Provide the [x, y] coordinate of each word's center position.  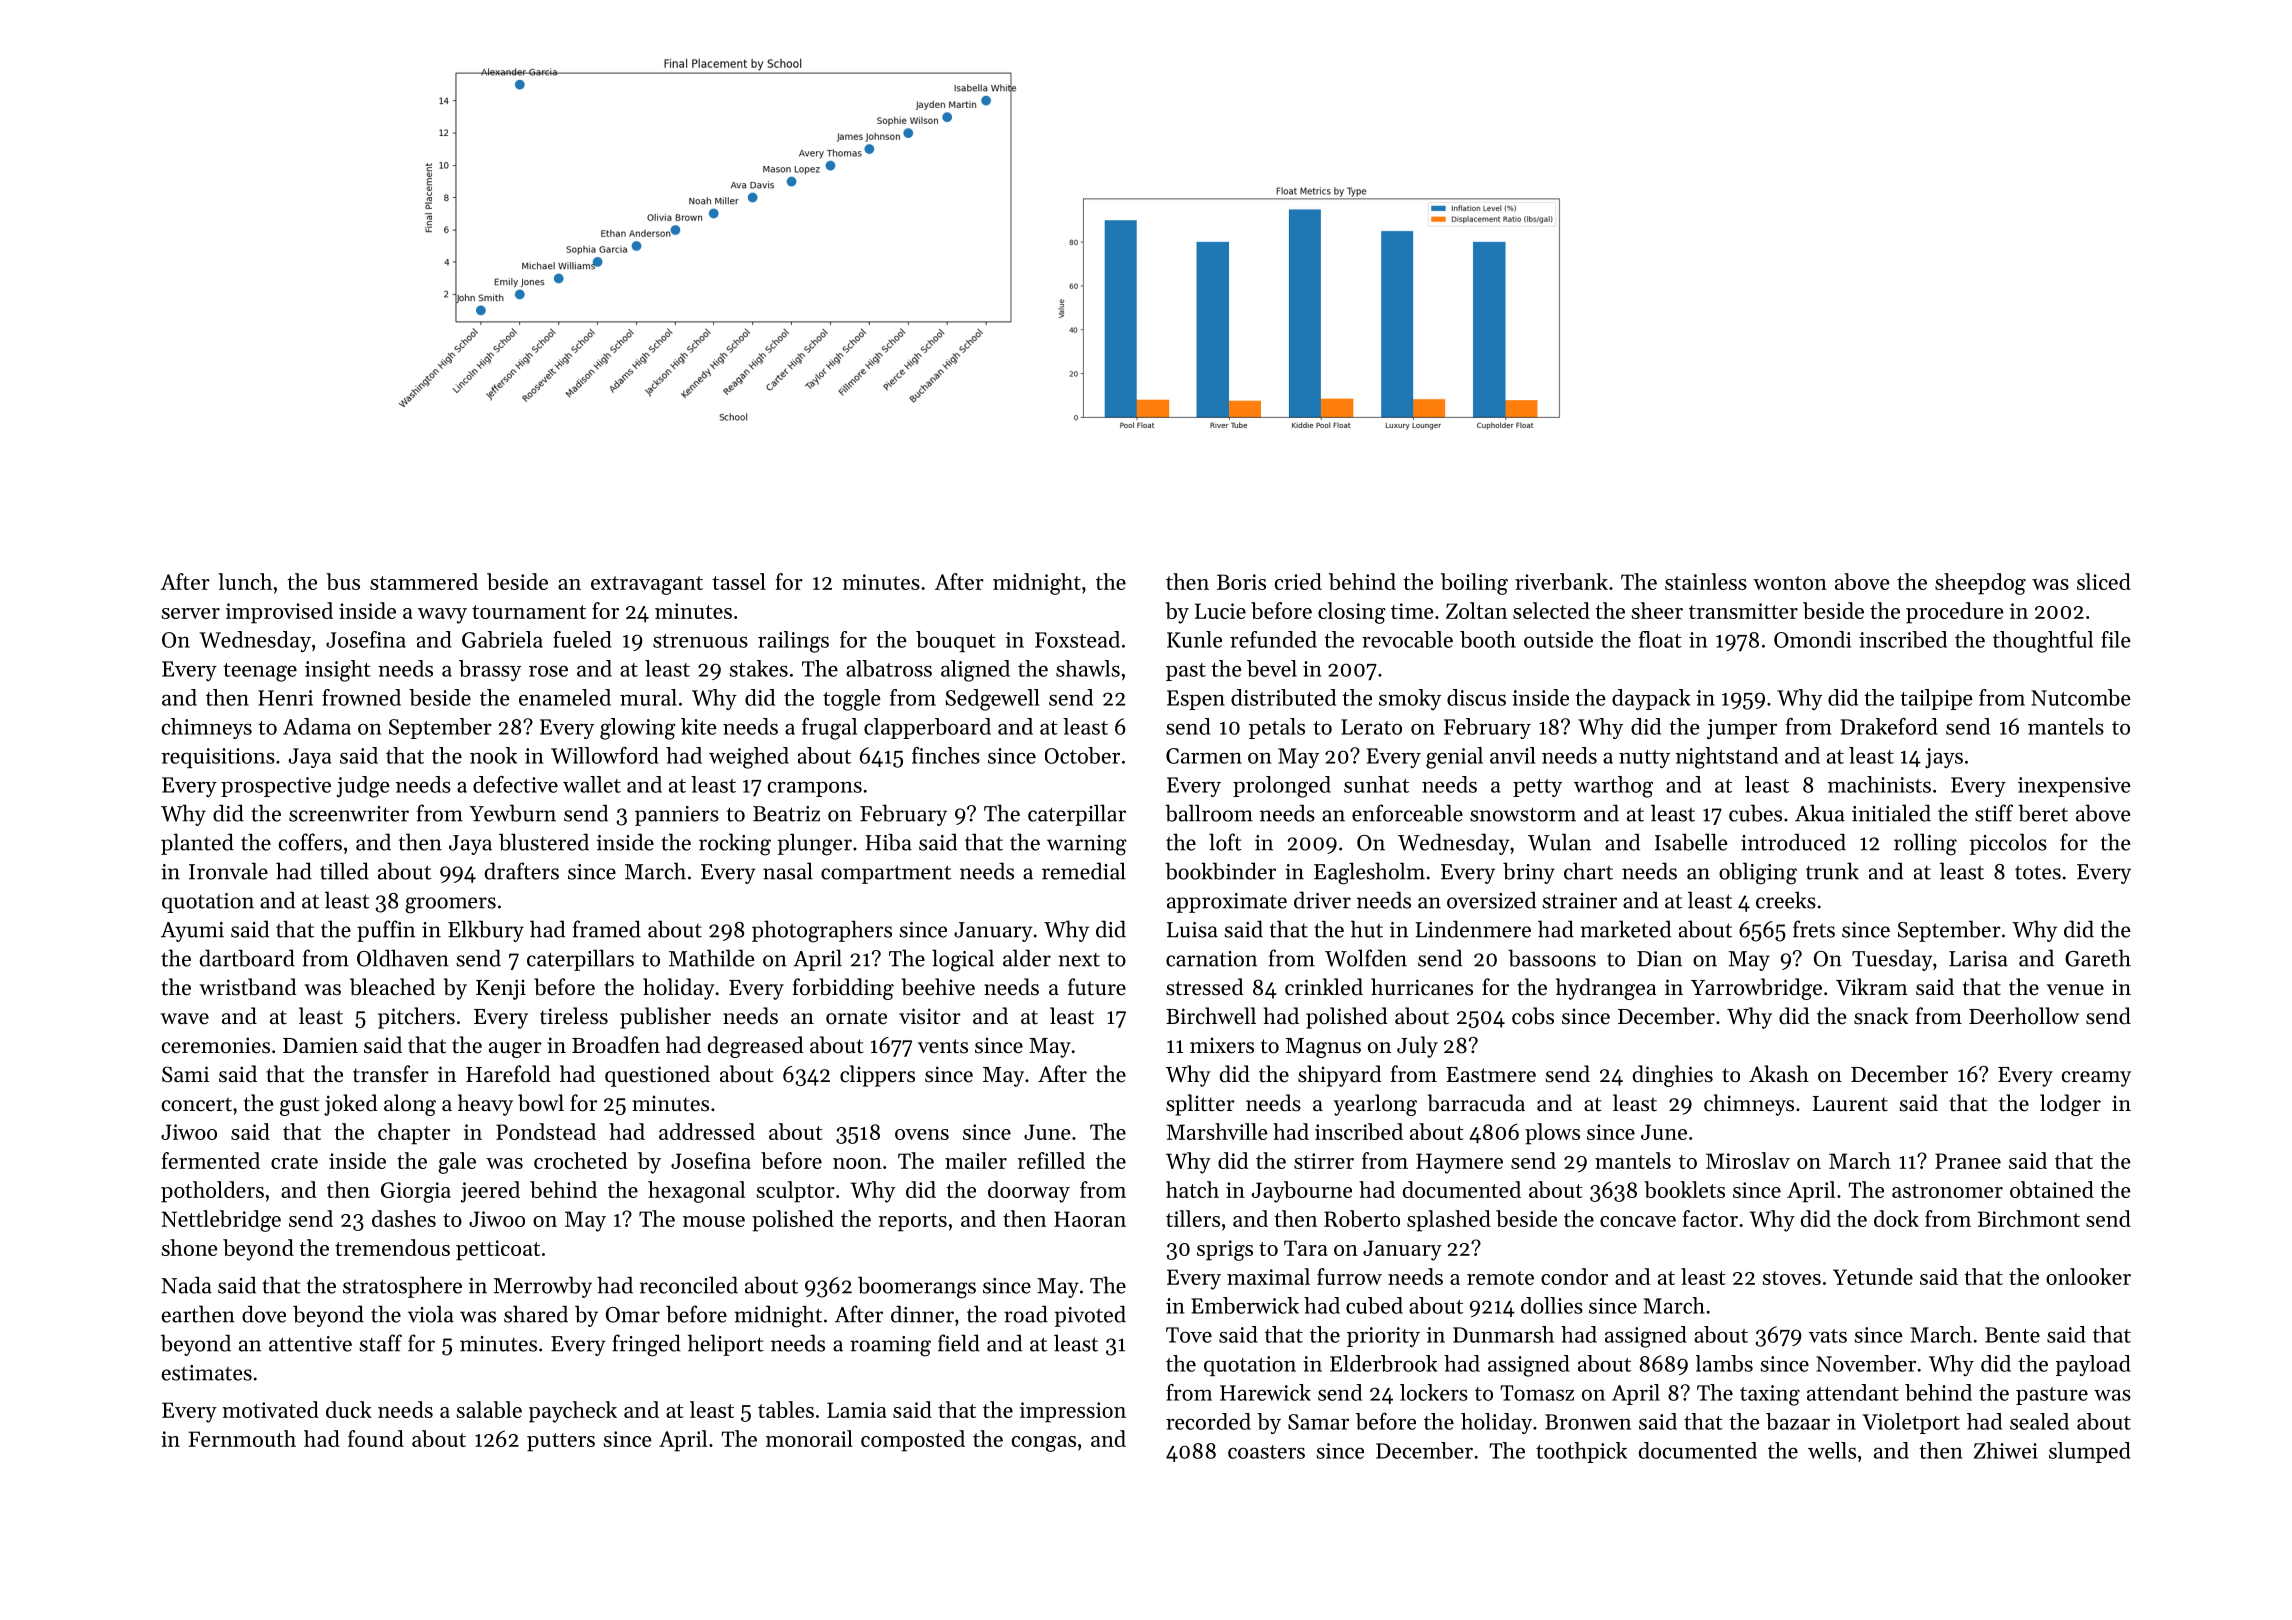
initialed [1891, 813]
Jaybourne [1302, 1192]
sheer [1657, 610]
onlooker [2088, 1276]
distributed [1283, 697]
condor [1574, 1276]
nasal [788, 871]
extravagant [647, 585]
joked [351, 1105]
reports [913, 1222]
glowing [638, 729]
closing [1352, 613]
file [2116, 639]
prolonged [1282, 787]
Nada [186, 1285]
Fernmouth [242, 1438]
